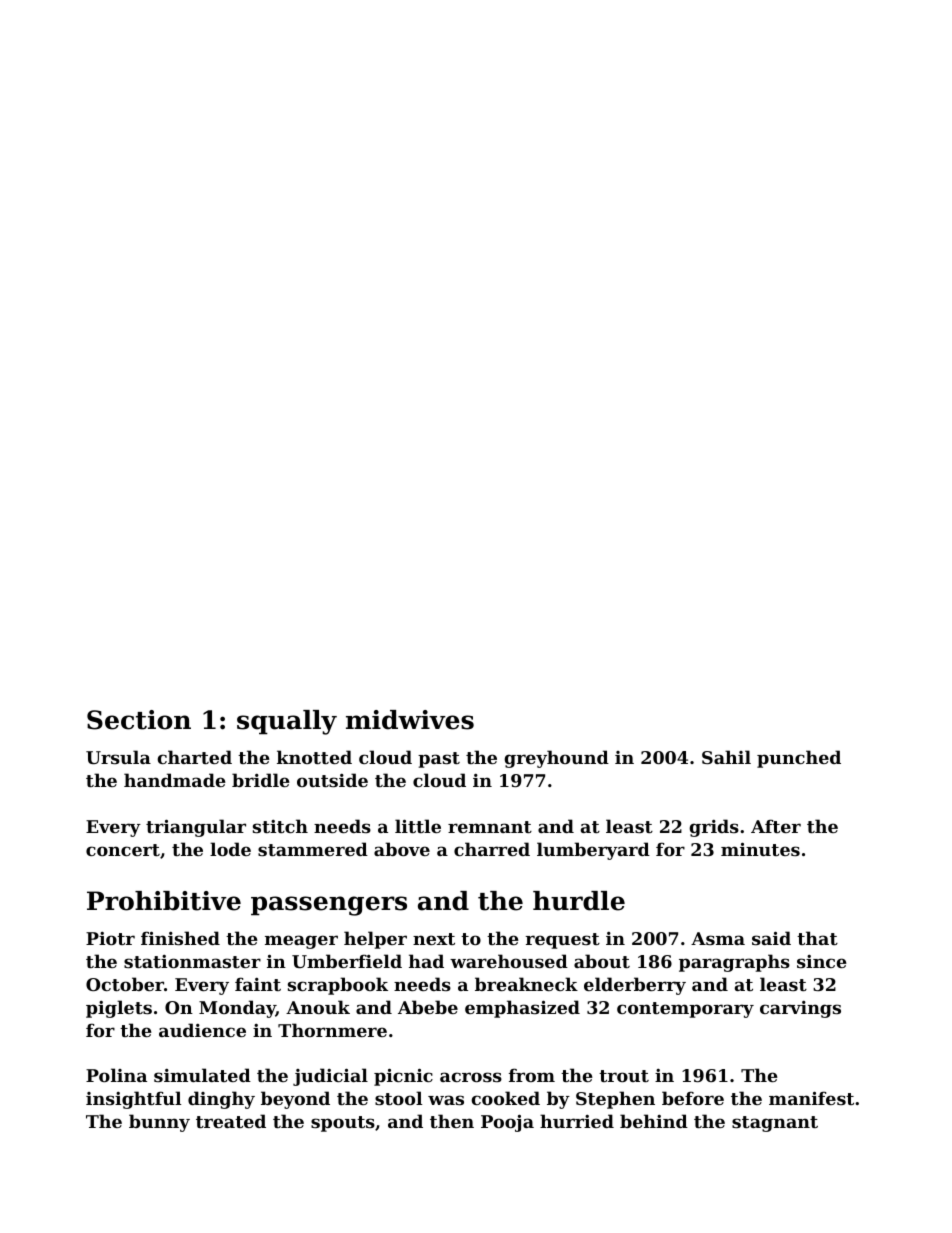  Describe the element at coordinates (760, 849) in the screenshot. I see `minutes` at that location.
